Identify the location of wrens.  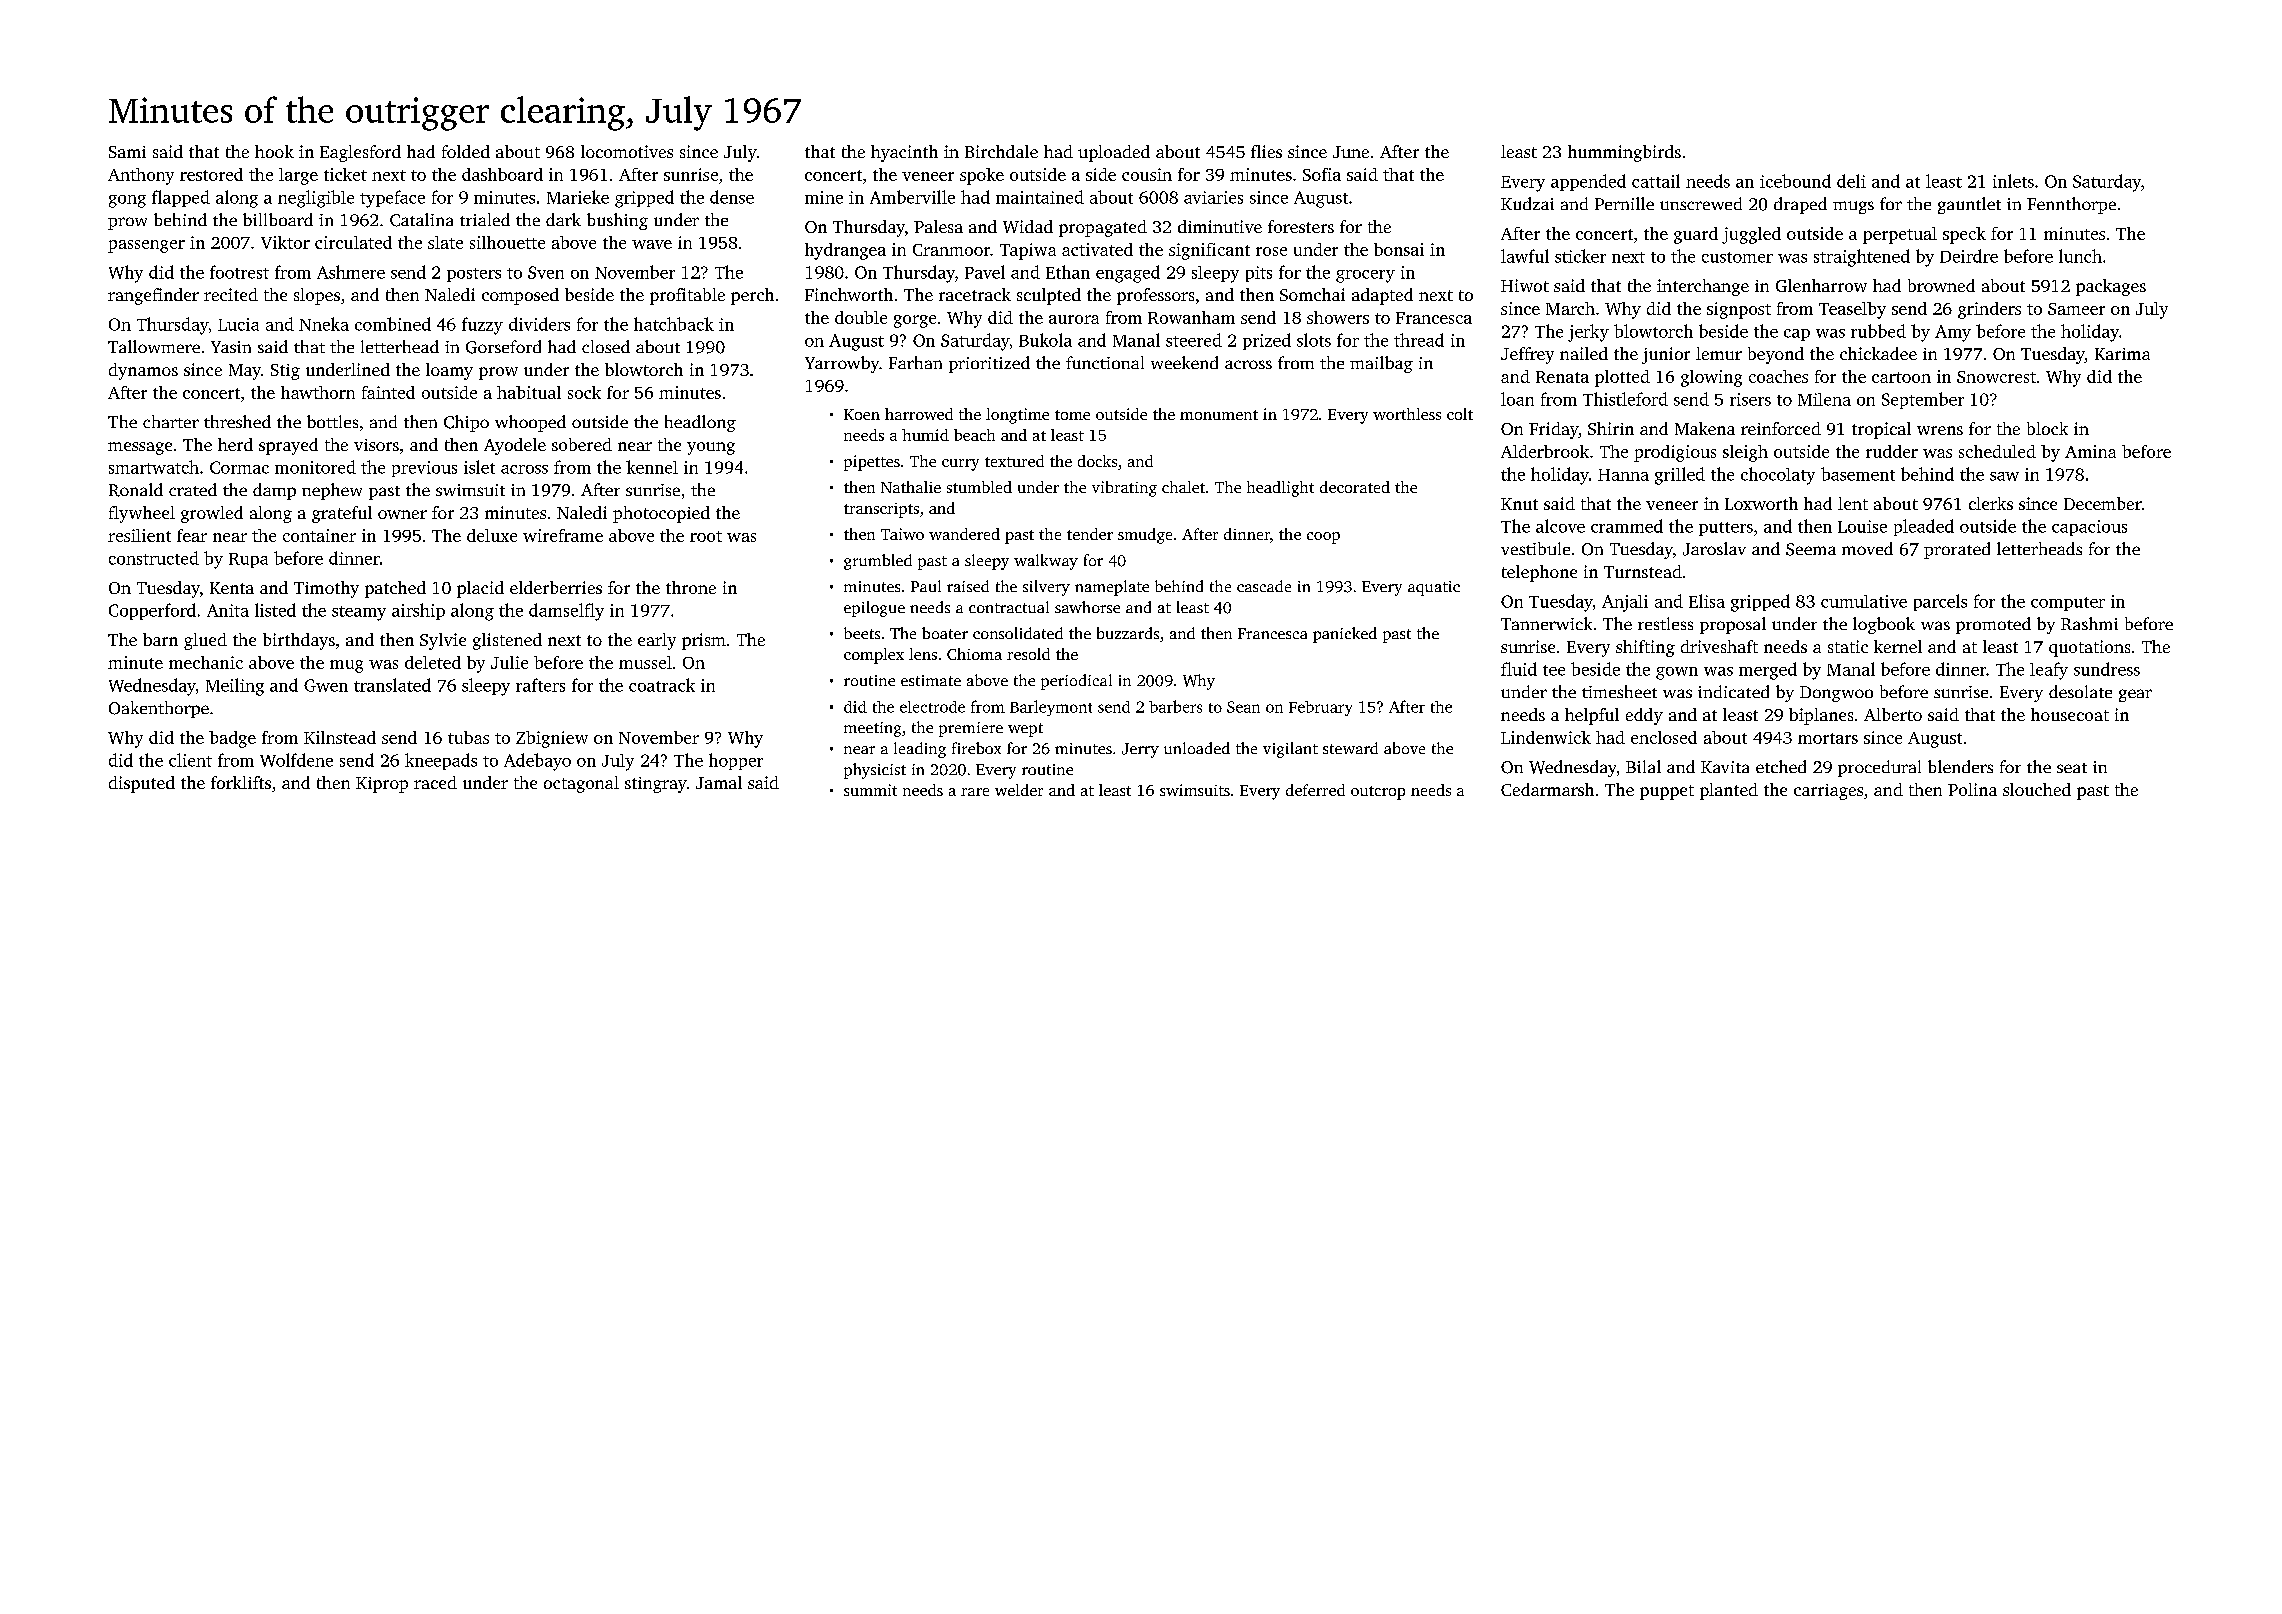
(1940, 430).
